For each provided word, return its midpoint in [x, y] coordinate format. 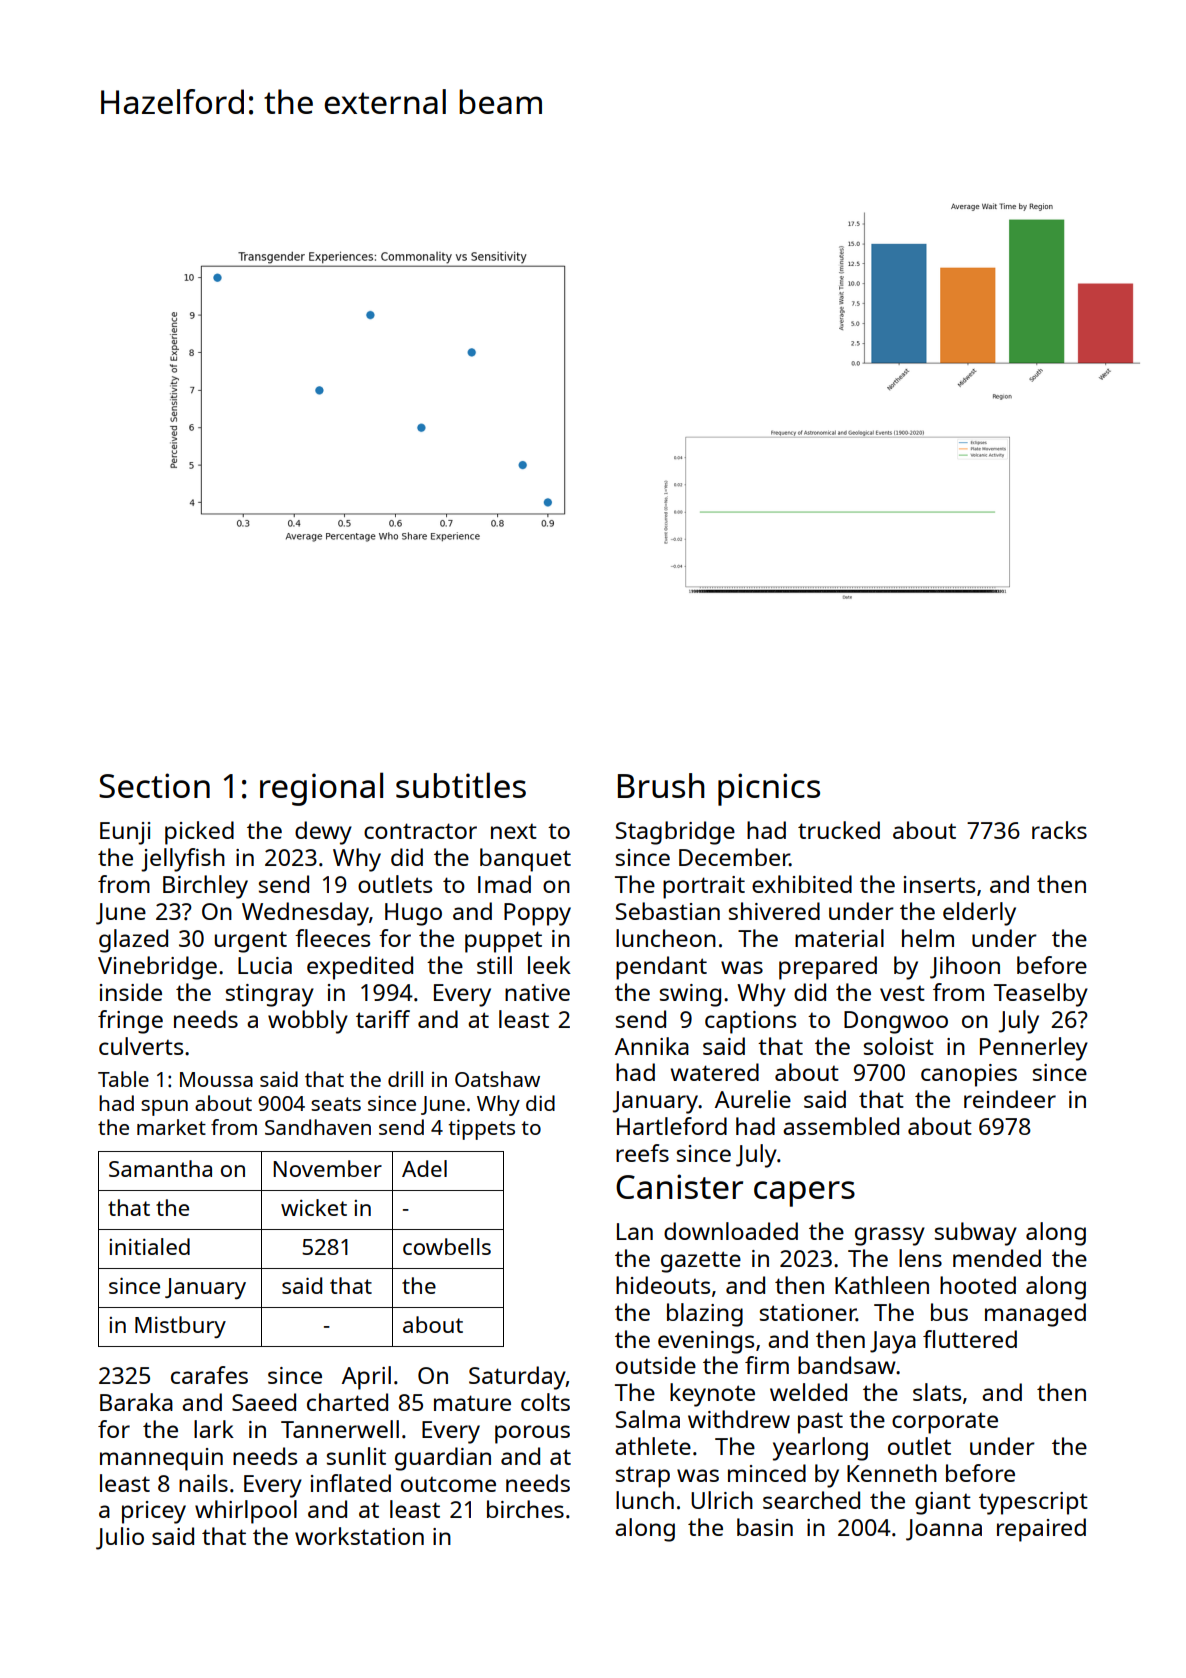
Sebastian [668, 911]
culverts [141, 1046]
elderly [979, 914]
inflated [351, 1483]
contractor [420, 831]
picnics [769, 789]
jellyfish [183, 860]
